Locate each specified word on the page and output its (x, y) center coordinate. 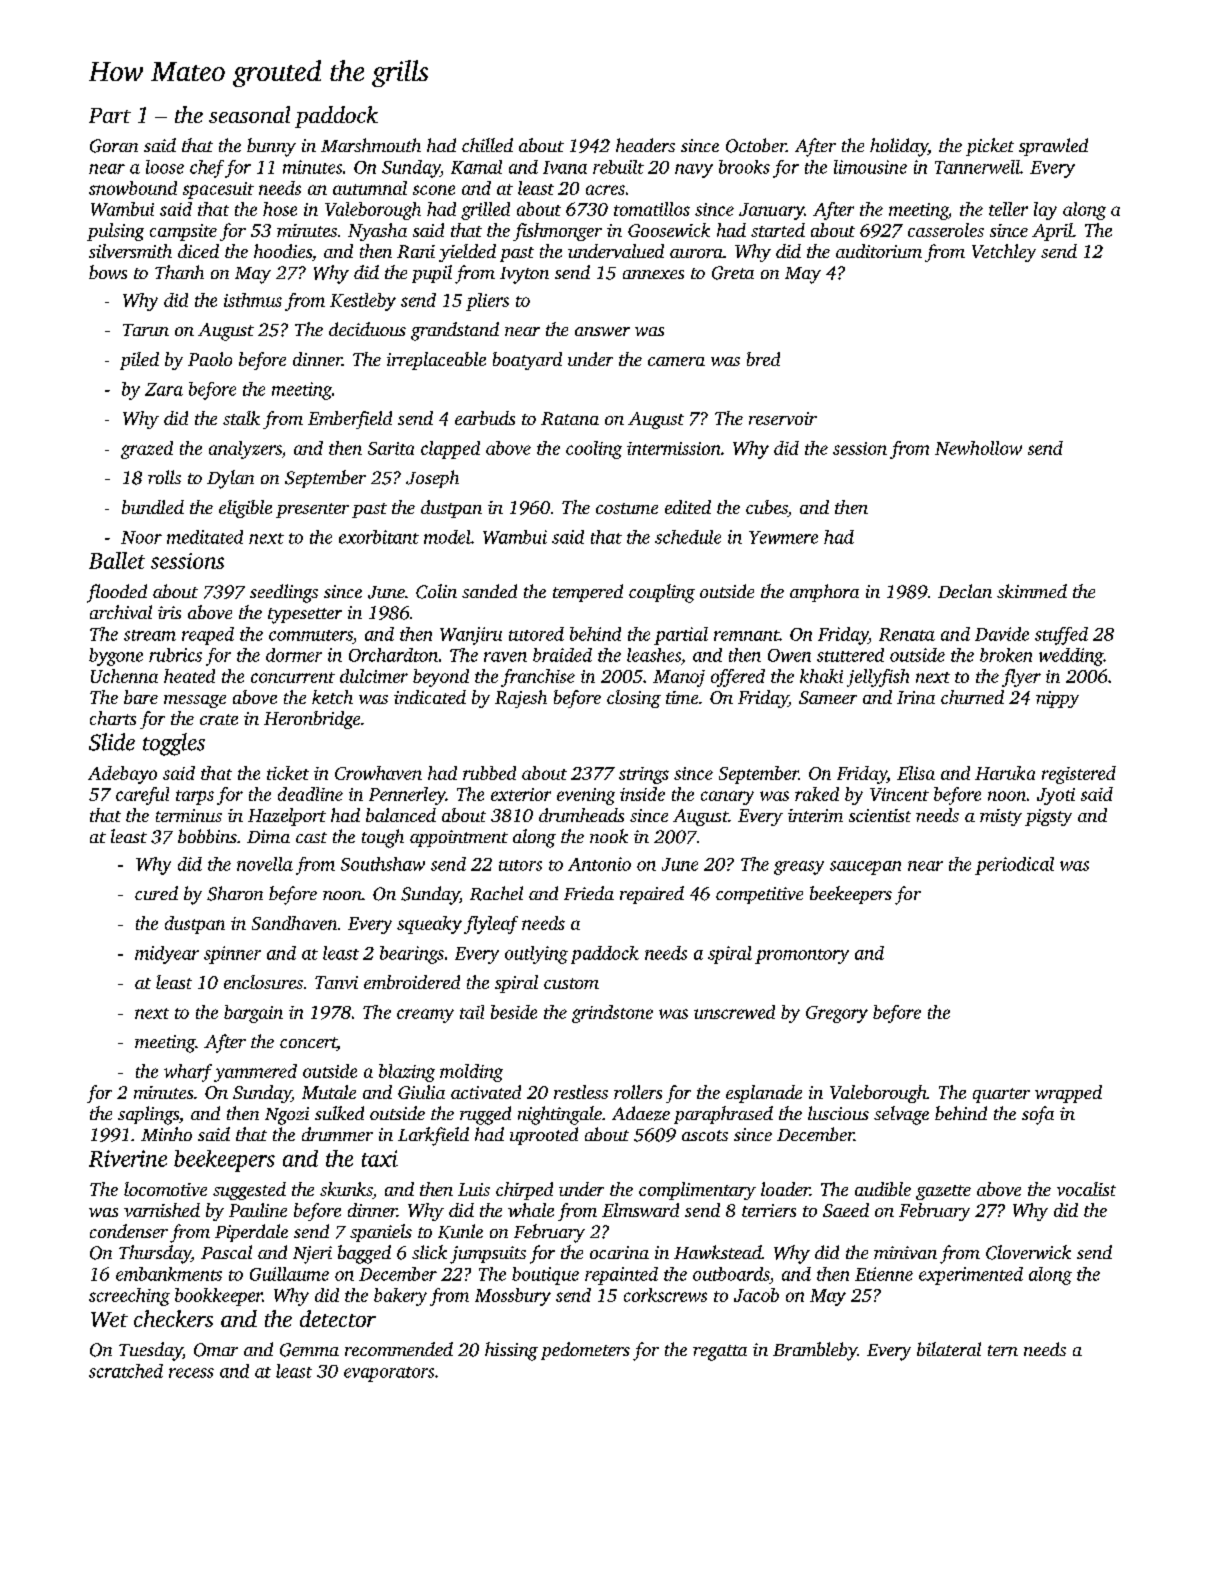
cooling (594, 450)
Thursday (155, 1254)
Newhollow (978, 448)
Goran (114, 146)
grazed (147, 450)
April (1052, 232)
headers (645, 145)
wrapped (1068, 1094)
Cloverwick (1028, 1252)
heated (189, 676)
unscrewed (734, 1012)
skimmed (1032, 591)
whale (531, 1210)
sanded (489, 591)
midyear (167, 955)
